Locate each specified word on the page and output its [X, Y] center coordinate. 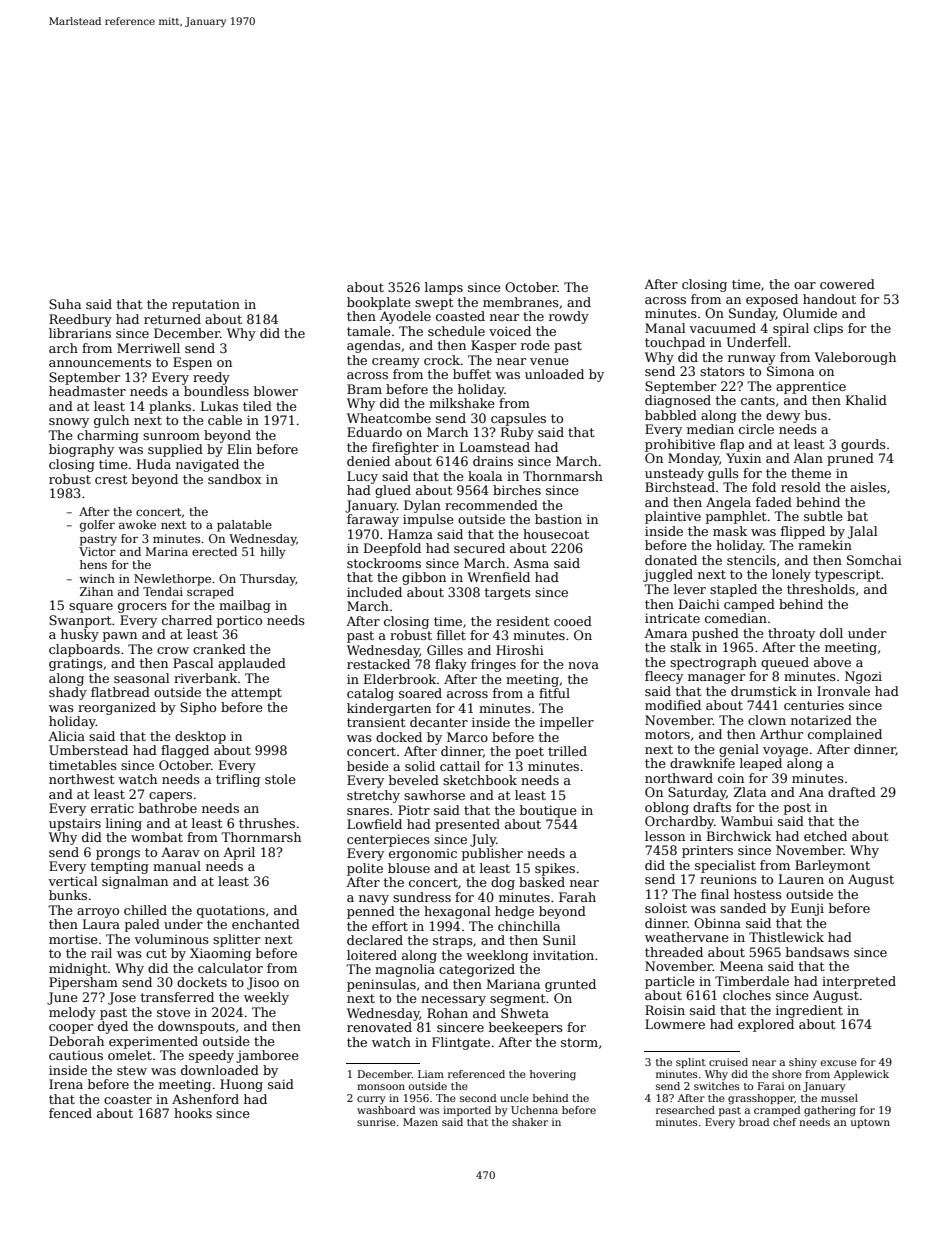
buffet [472, 374]
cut [156, 953]
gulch [111, 421]
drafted [852, 792]
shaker [530, 1122]
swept [434, 304]
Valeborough [855, 358]
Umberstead [88, 750]
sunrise [376, 1122]
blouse [409, 868]
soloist [666, 908]
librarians [80, 333]
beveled [414, 780]
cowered [847, 284]
